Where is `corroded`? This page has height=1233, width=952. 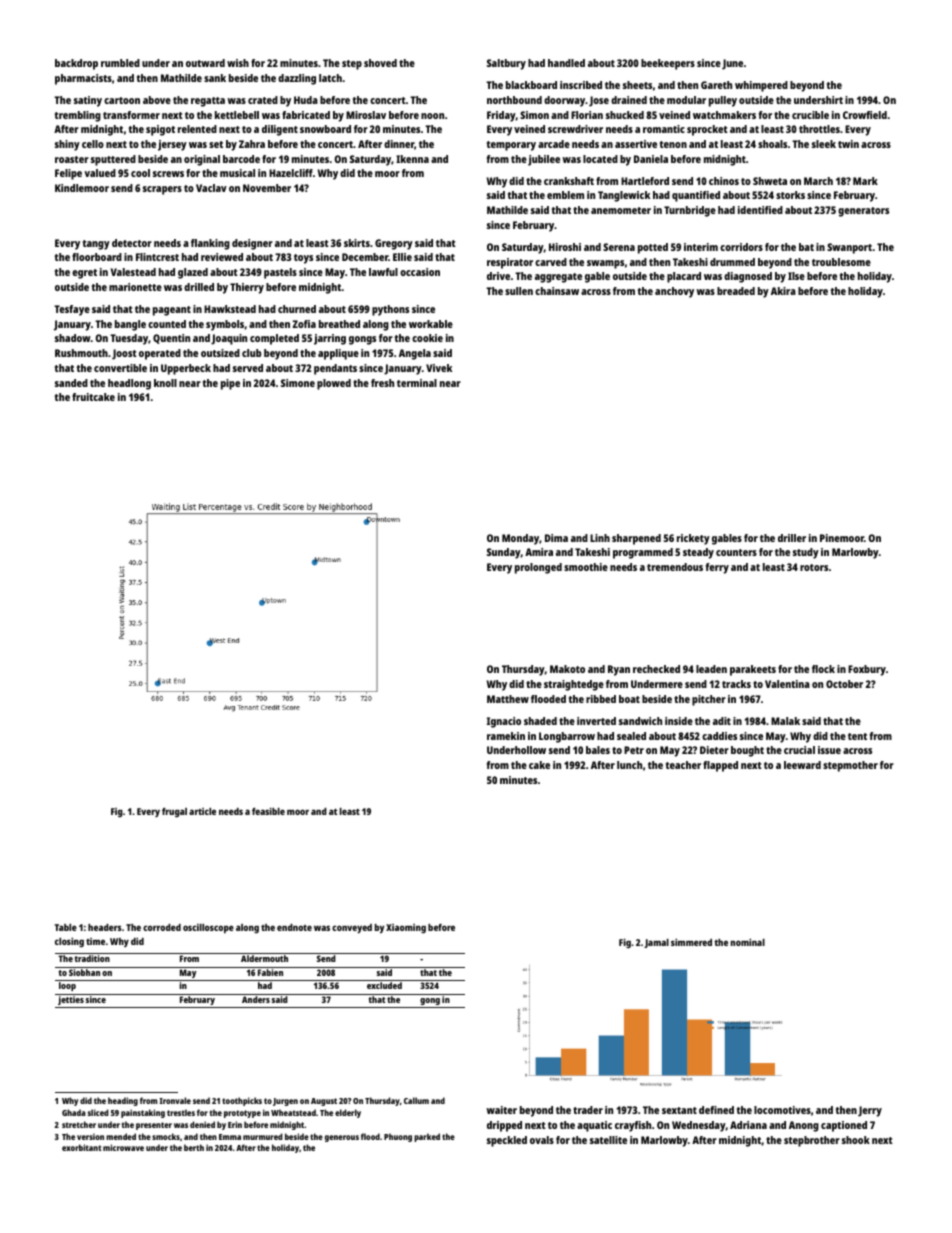 corroded is located at coordinates (162, 927).
